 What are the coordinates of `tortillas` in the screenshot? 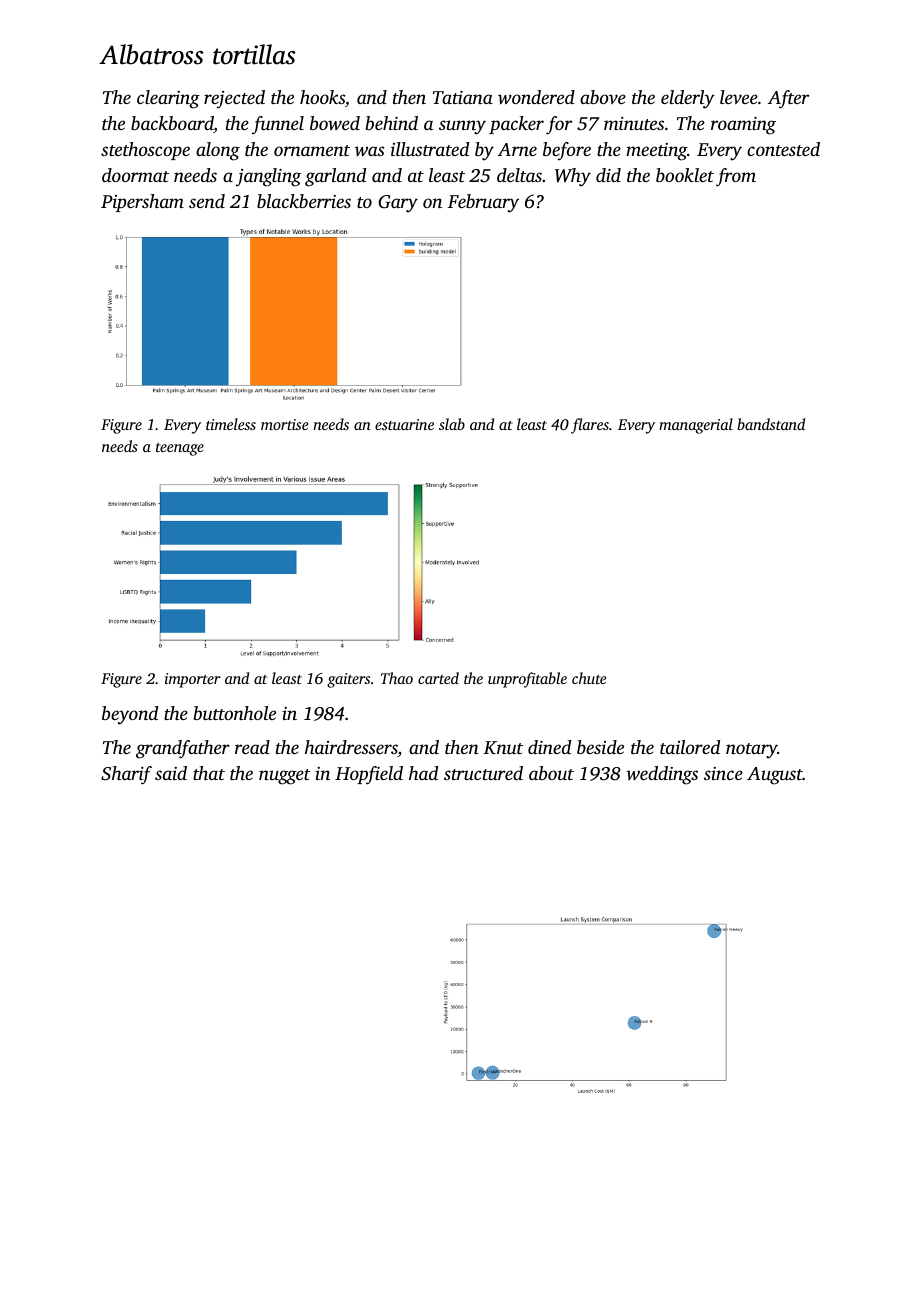 It's located at (254, 54).
